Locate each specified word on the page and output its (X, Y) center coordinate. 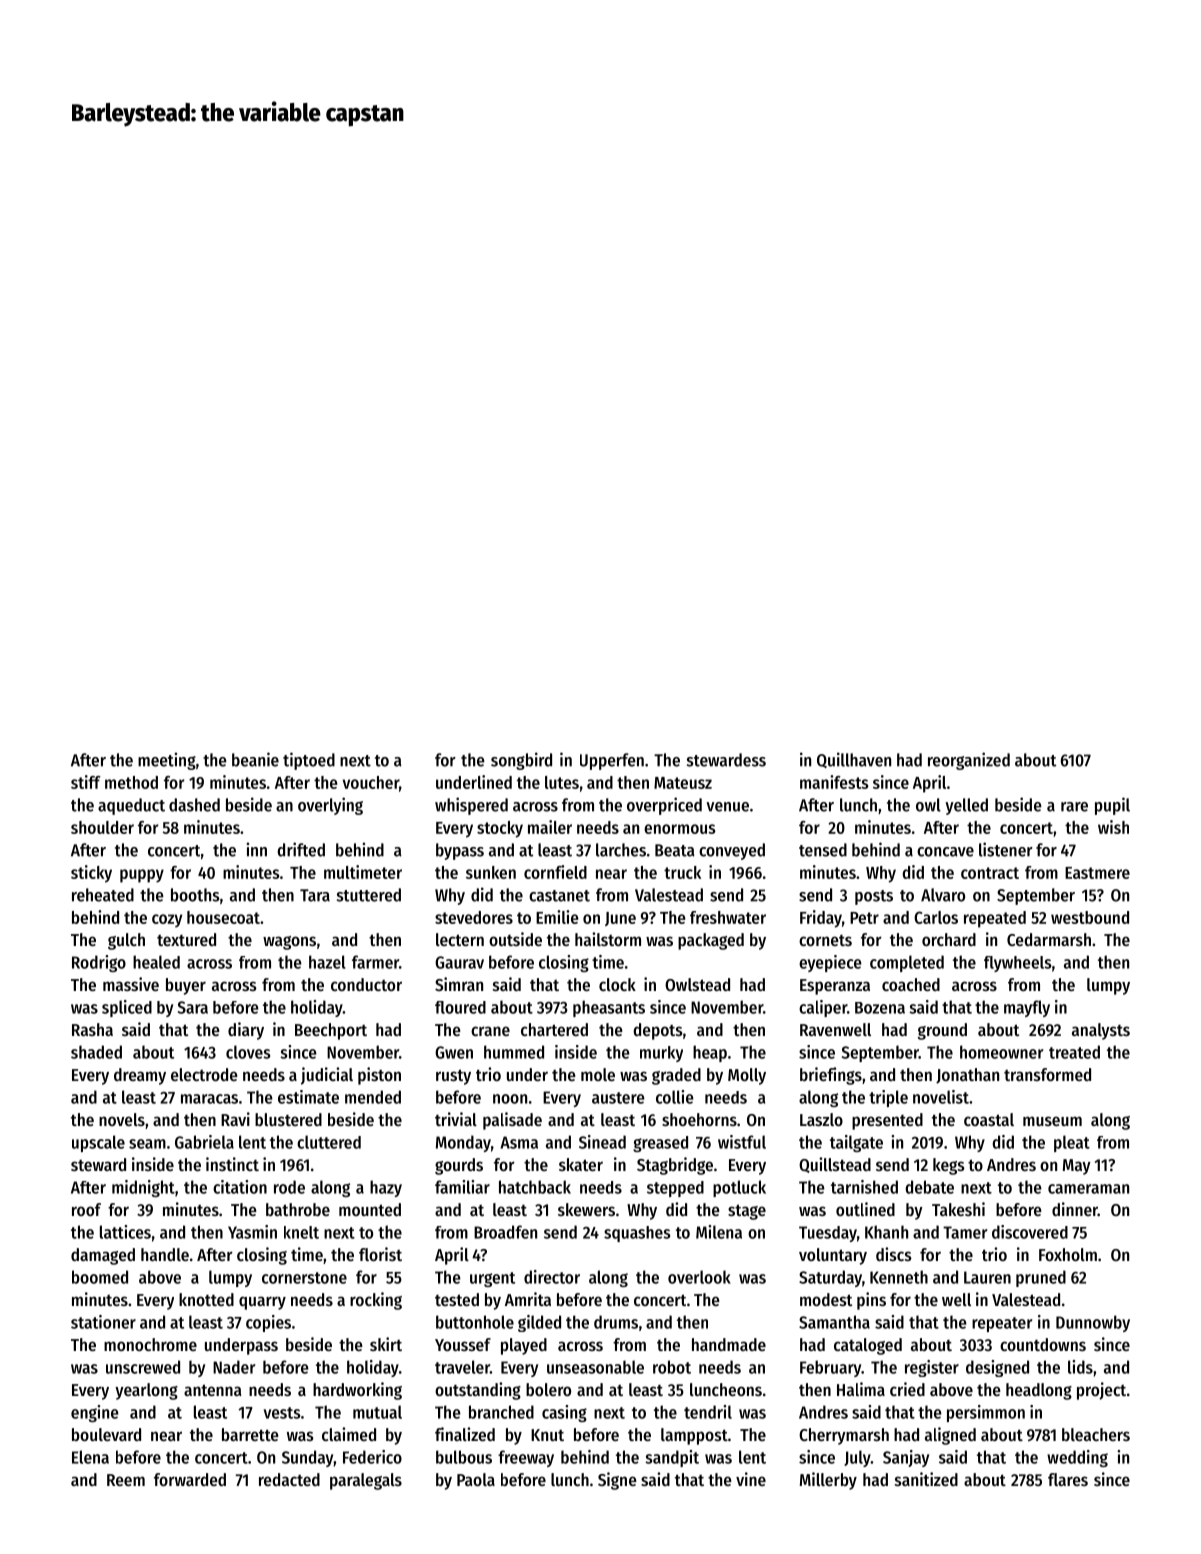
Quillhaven (854, 760)
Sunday (308, 1458)
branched (501, 1412)
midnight (143, 1188)
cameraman (1088, 1189)
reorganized (969, 761)
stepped (675, 1189)
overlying (330, 806)
